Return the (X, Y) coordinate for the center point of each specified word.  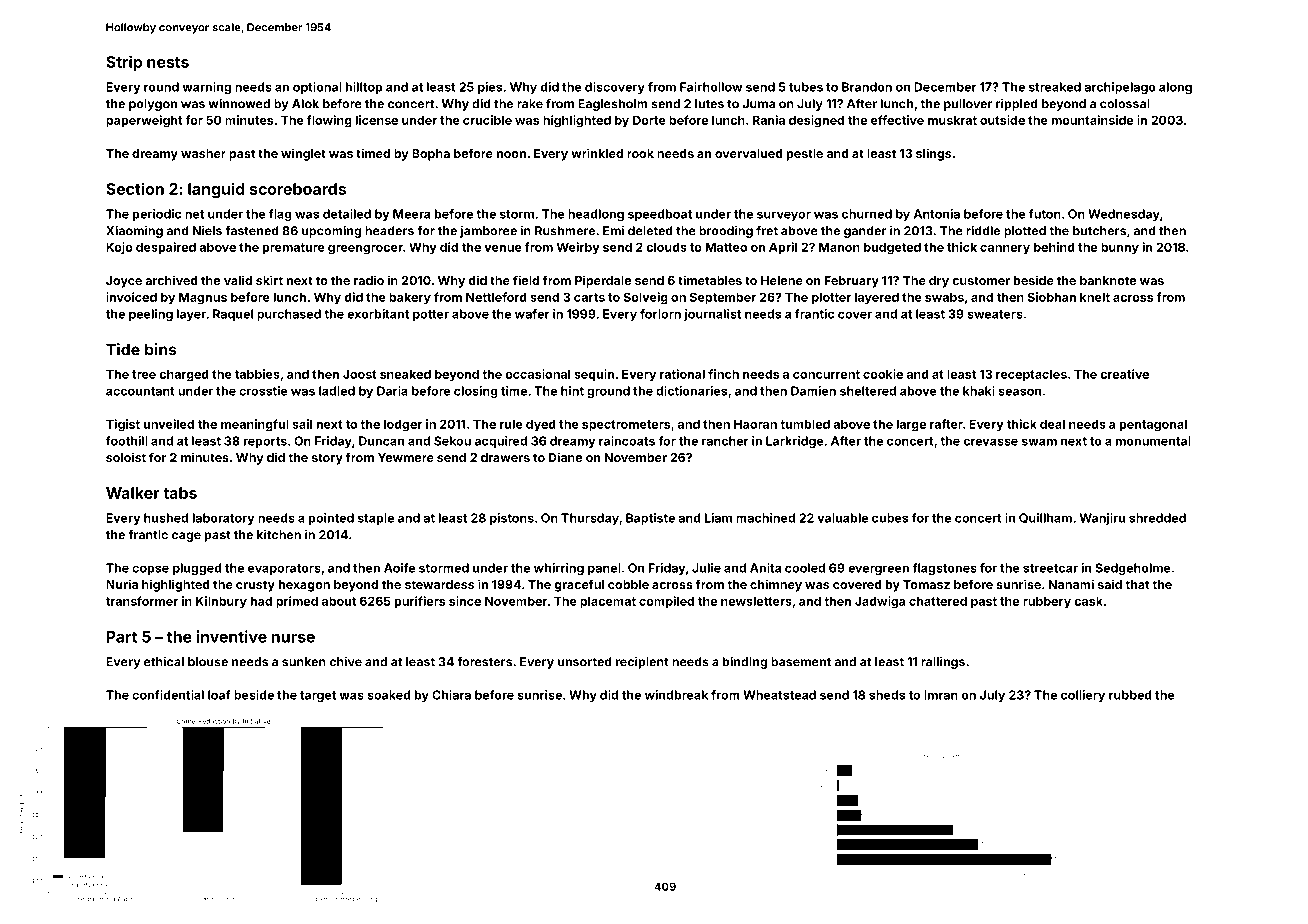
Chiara (451, 695)
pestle (805, 155)
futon (1045, 214)
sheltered (868, 391)
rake (530, 104)
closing (476, 392)
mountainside (1092, 120)
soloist (126, 457)
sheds (887, 695)
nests (168, 62)
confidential (168, 695)
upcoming (331, 232)
